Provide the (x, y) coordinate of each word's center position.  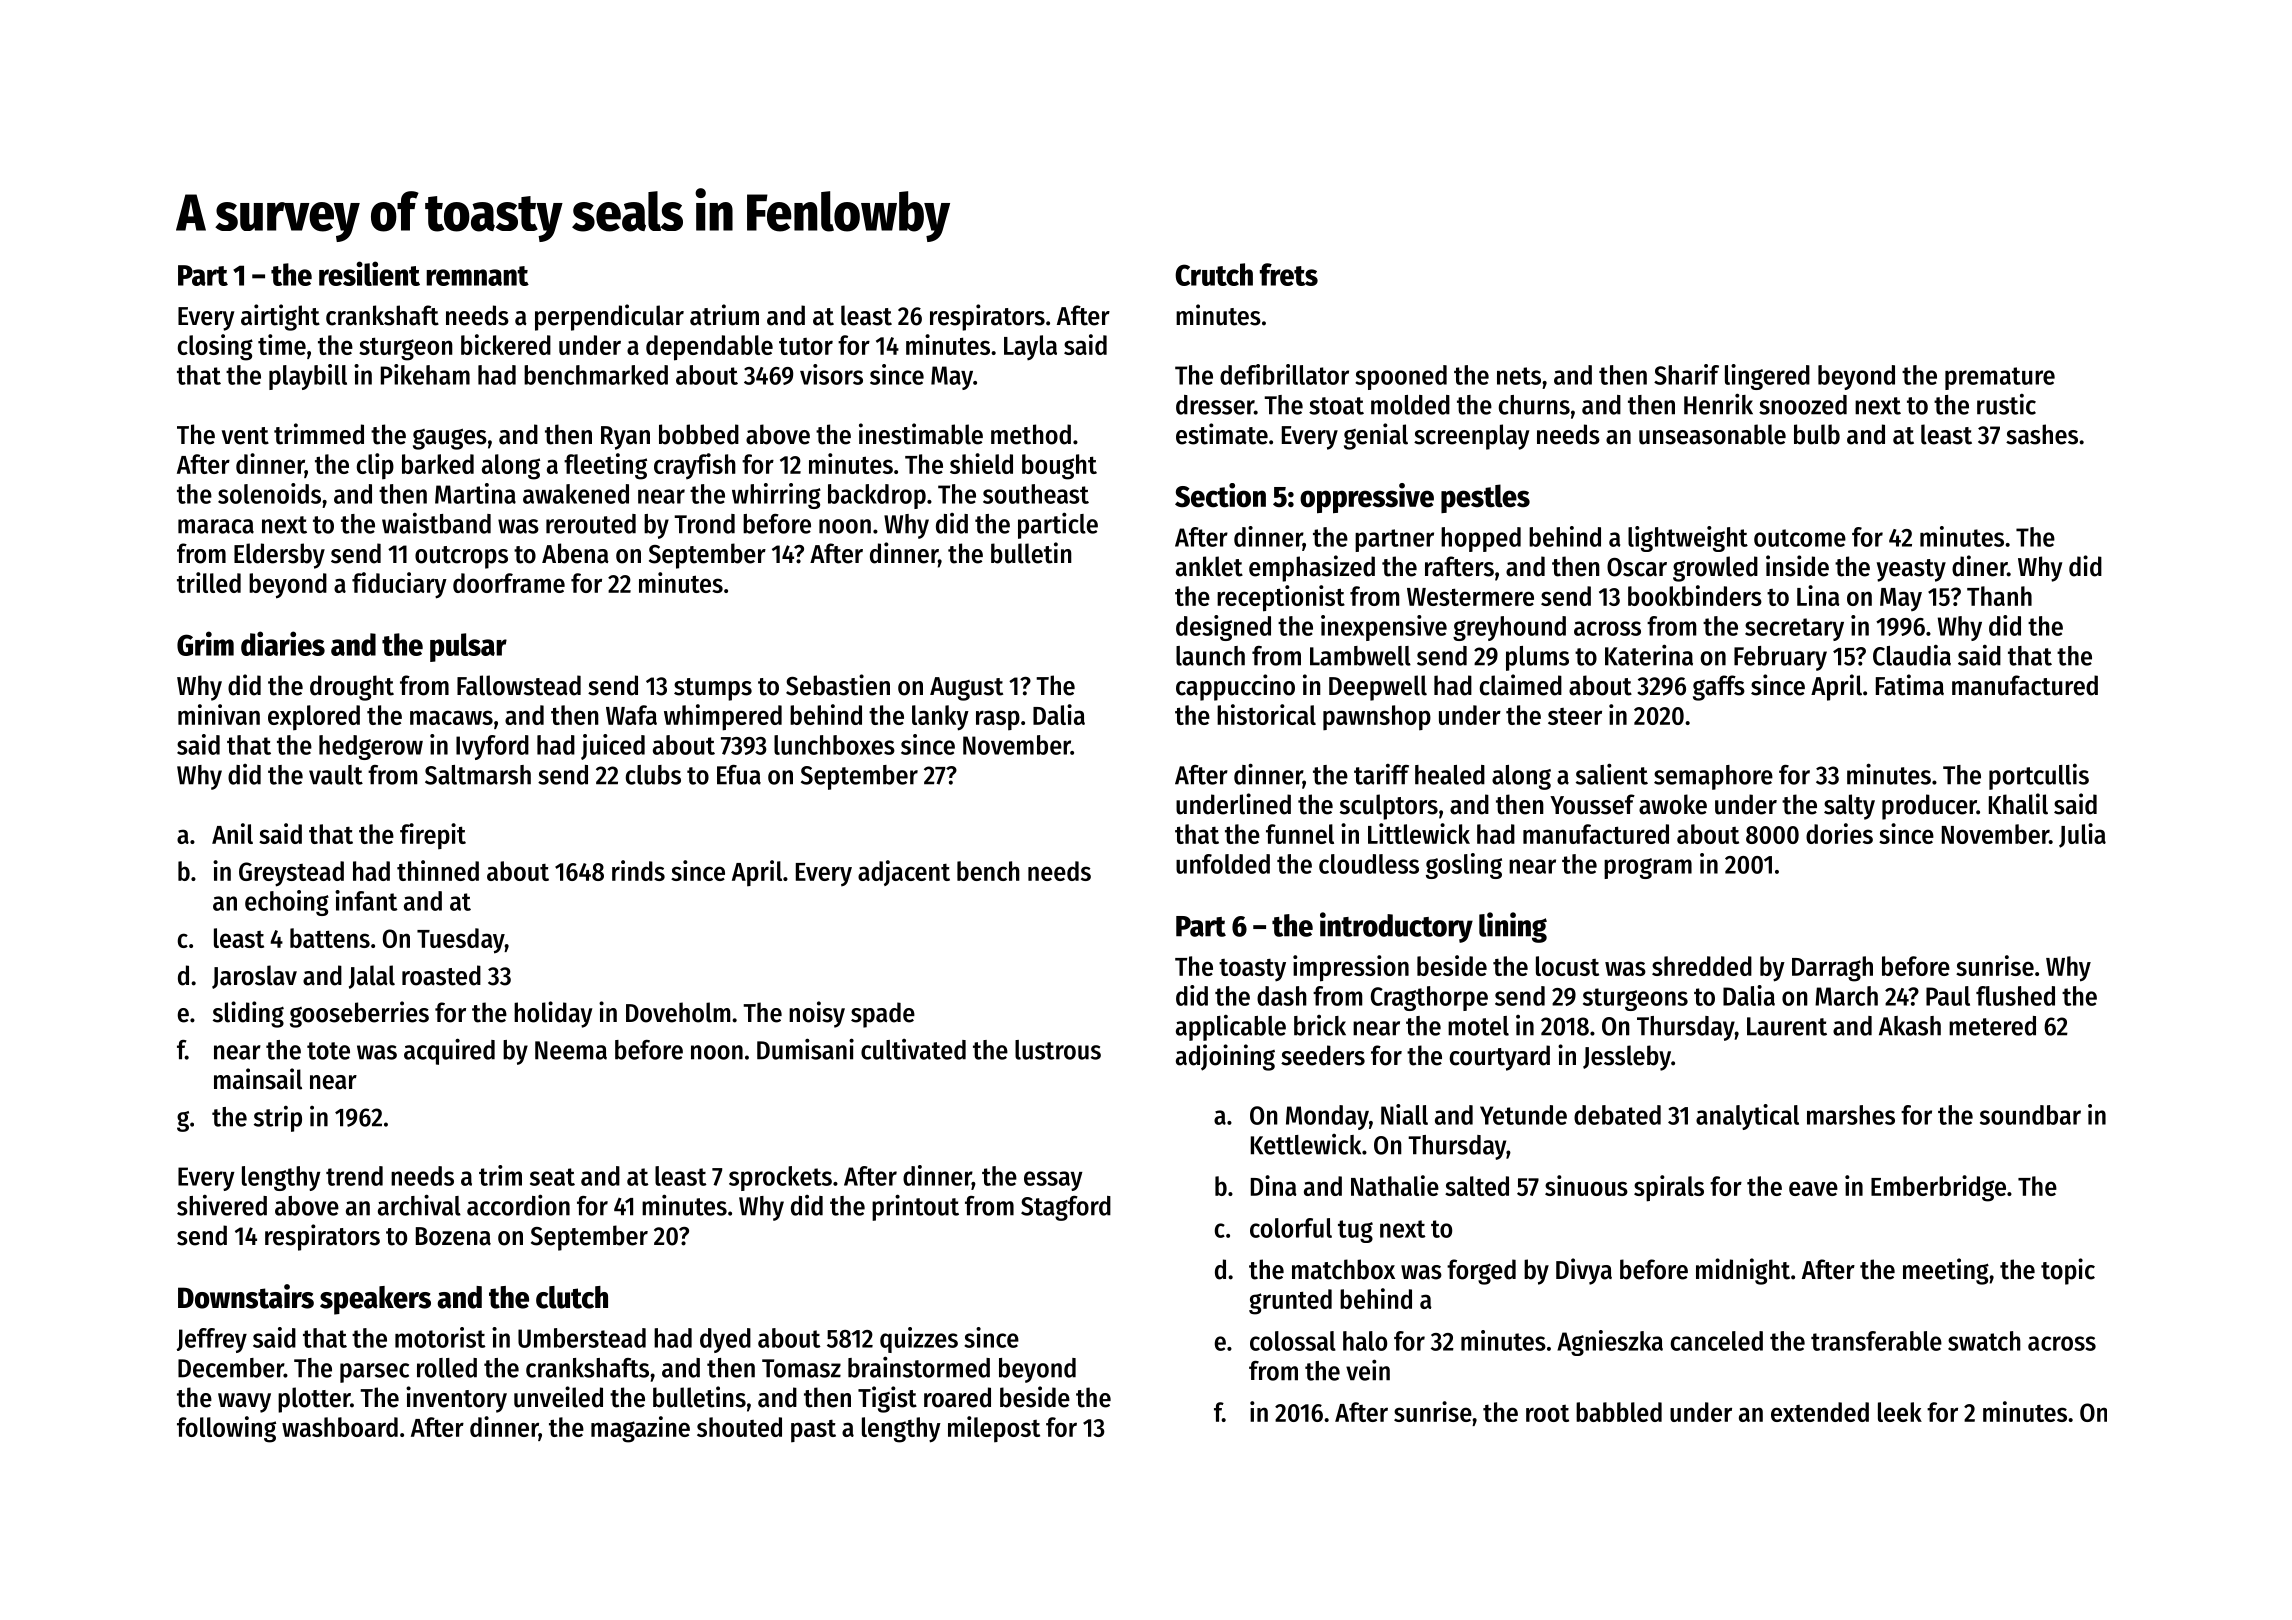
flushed (2015, 996)
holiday (553, 1014)
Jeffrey (212, 1340)
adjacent (904, 873)
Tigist (887, 1399)
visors (831, 374)
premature (2000, 378)
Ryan (625, 438)
